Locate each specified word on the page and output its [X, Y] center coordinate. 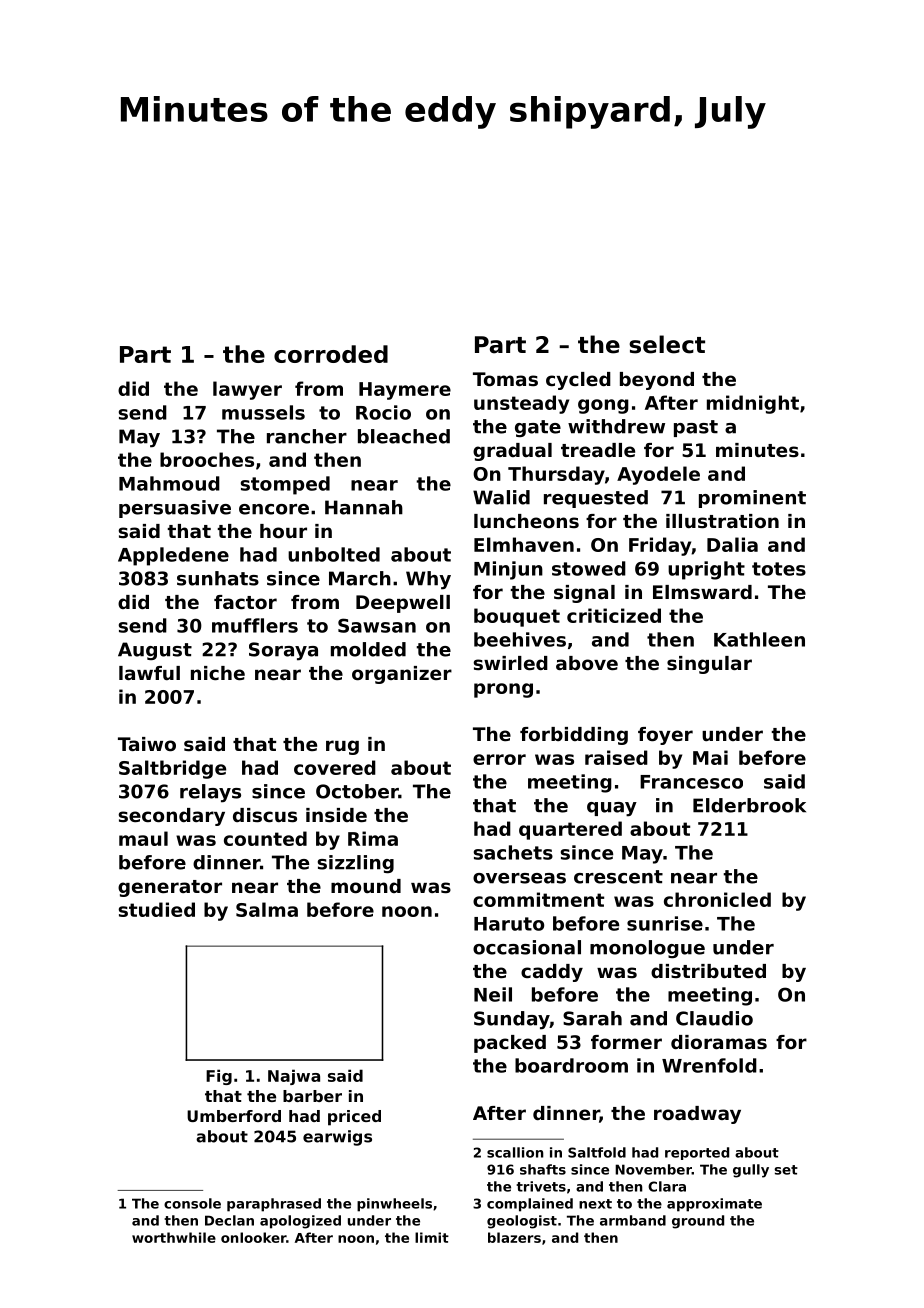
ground [698, 1222]
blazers [514, 1237]
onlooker [253, 1237]
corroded [331, 354]
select [667, 344]
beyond [657, 381]
